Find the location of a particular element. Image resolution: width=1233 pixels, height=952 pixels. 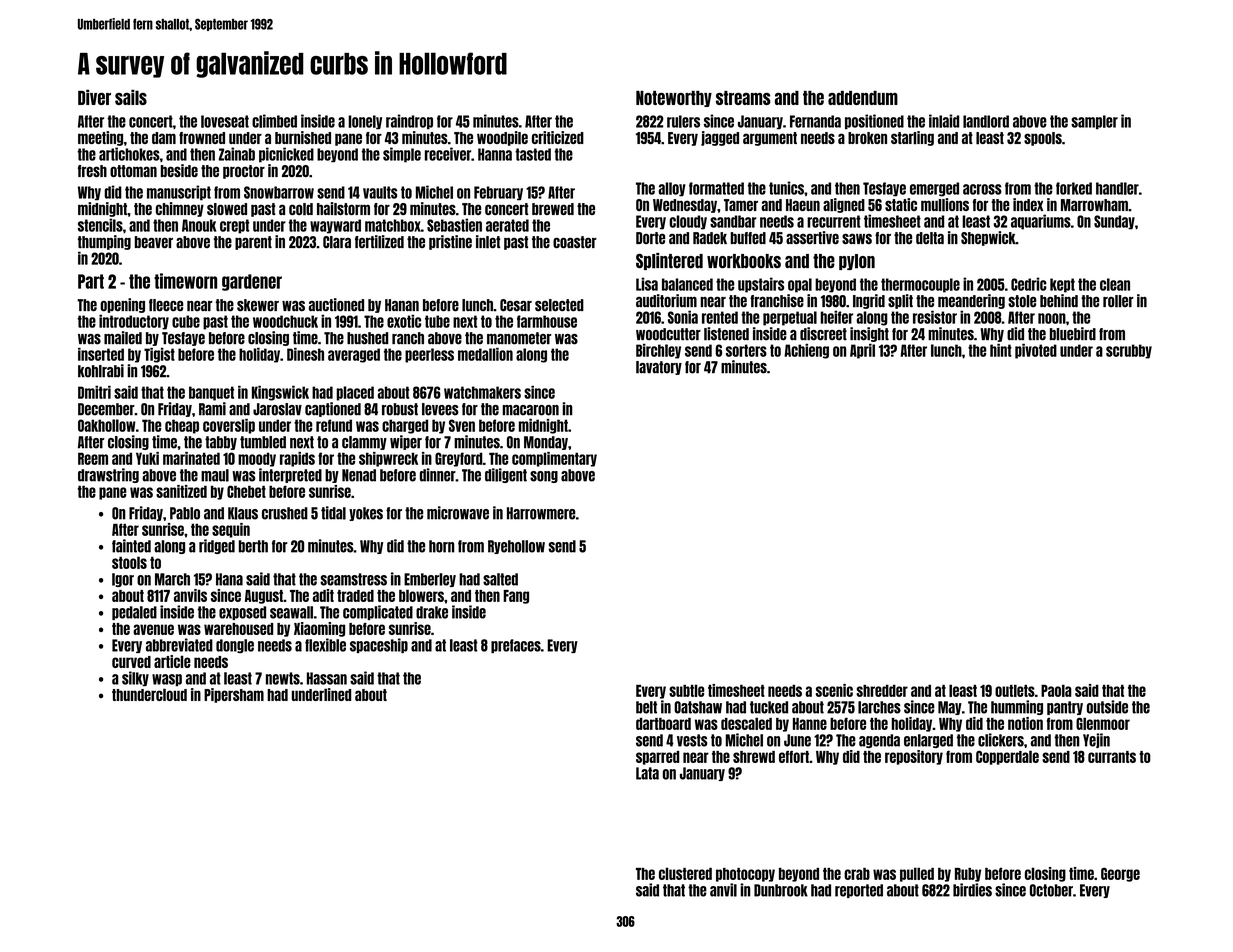

watchmakers is located at coordinates (482, 392).
